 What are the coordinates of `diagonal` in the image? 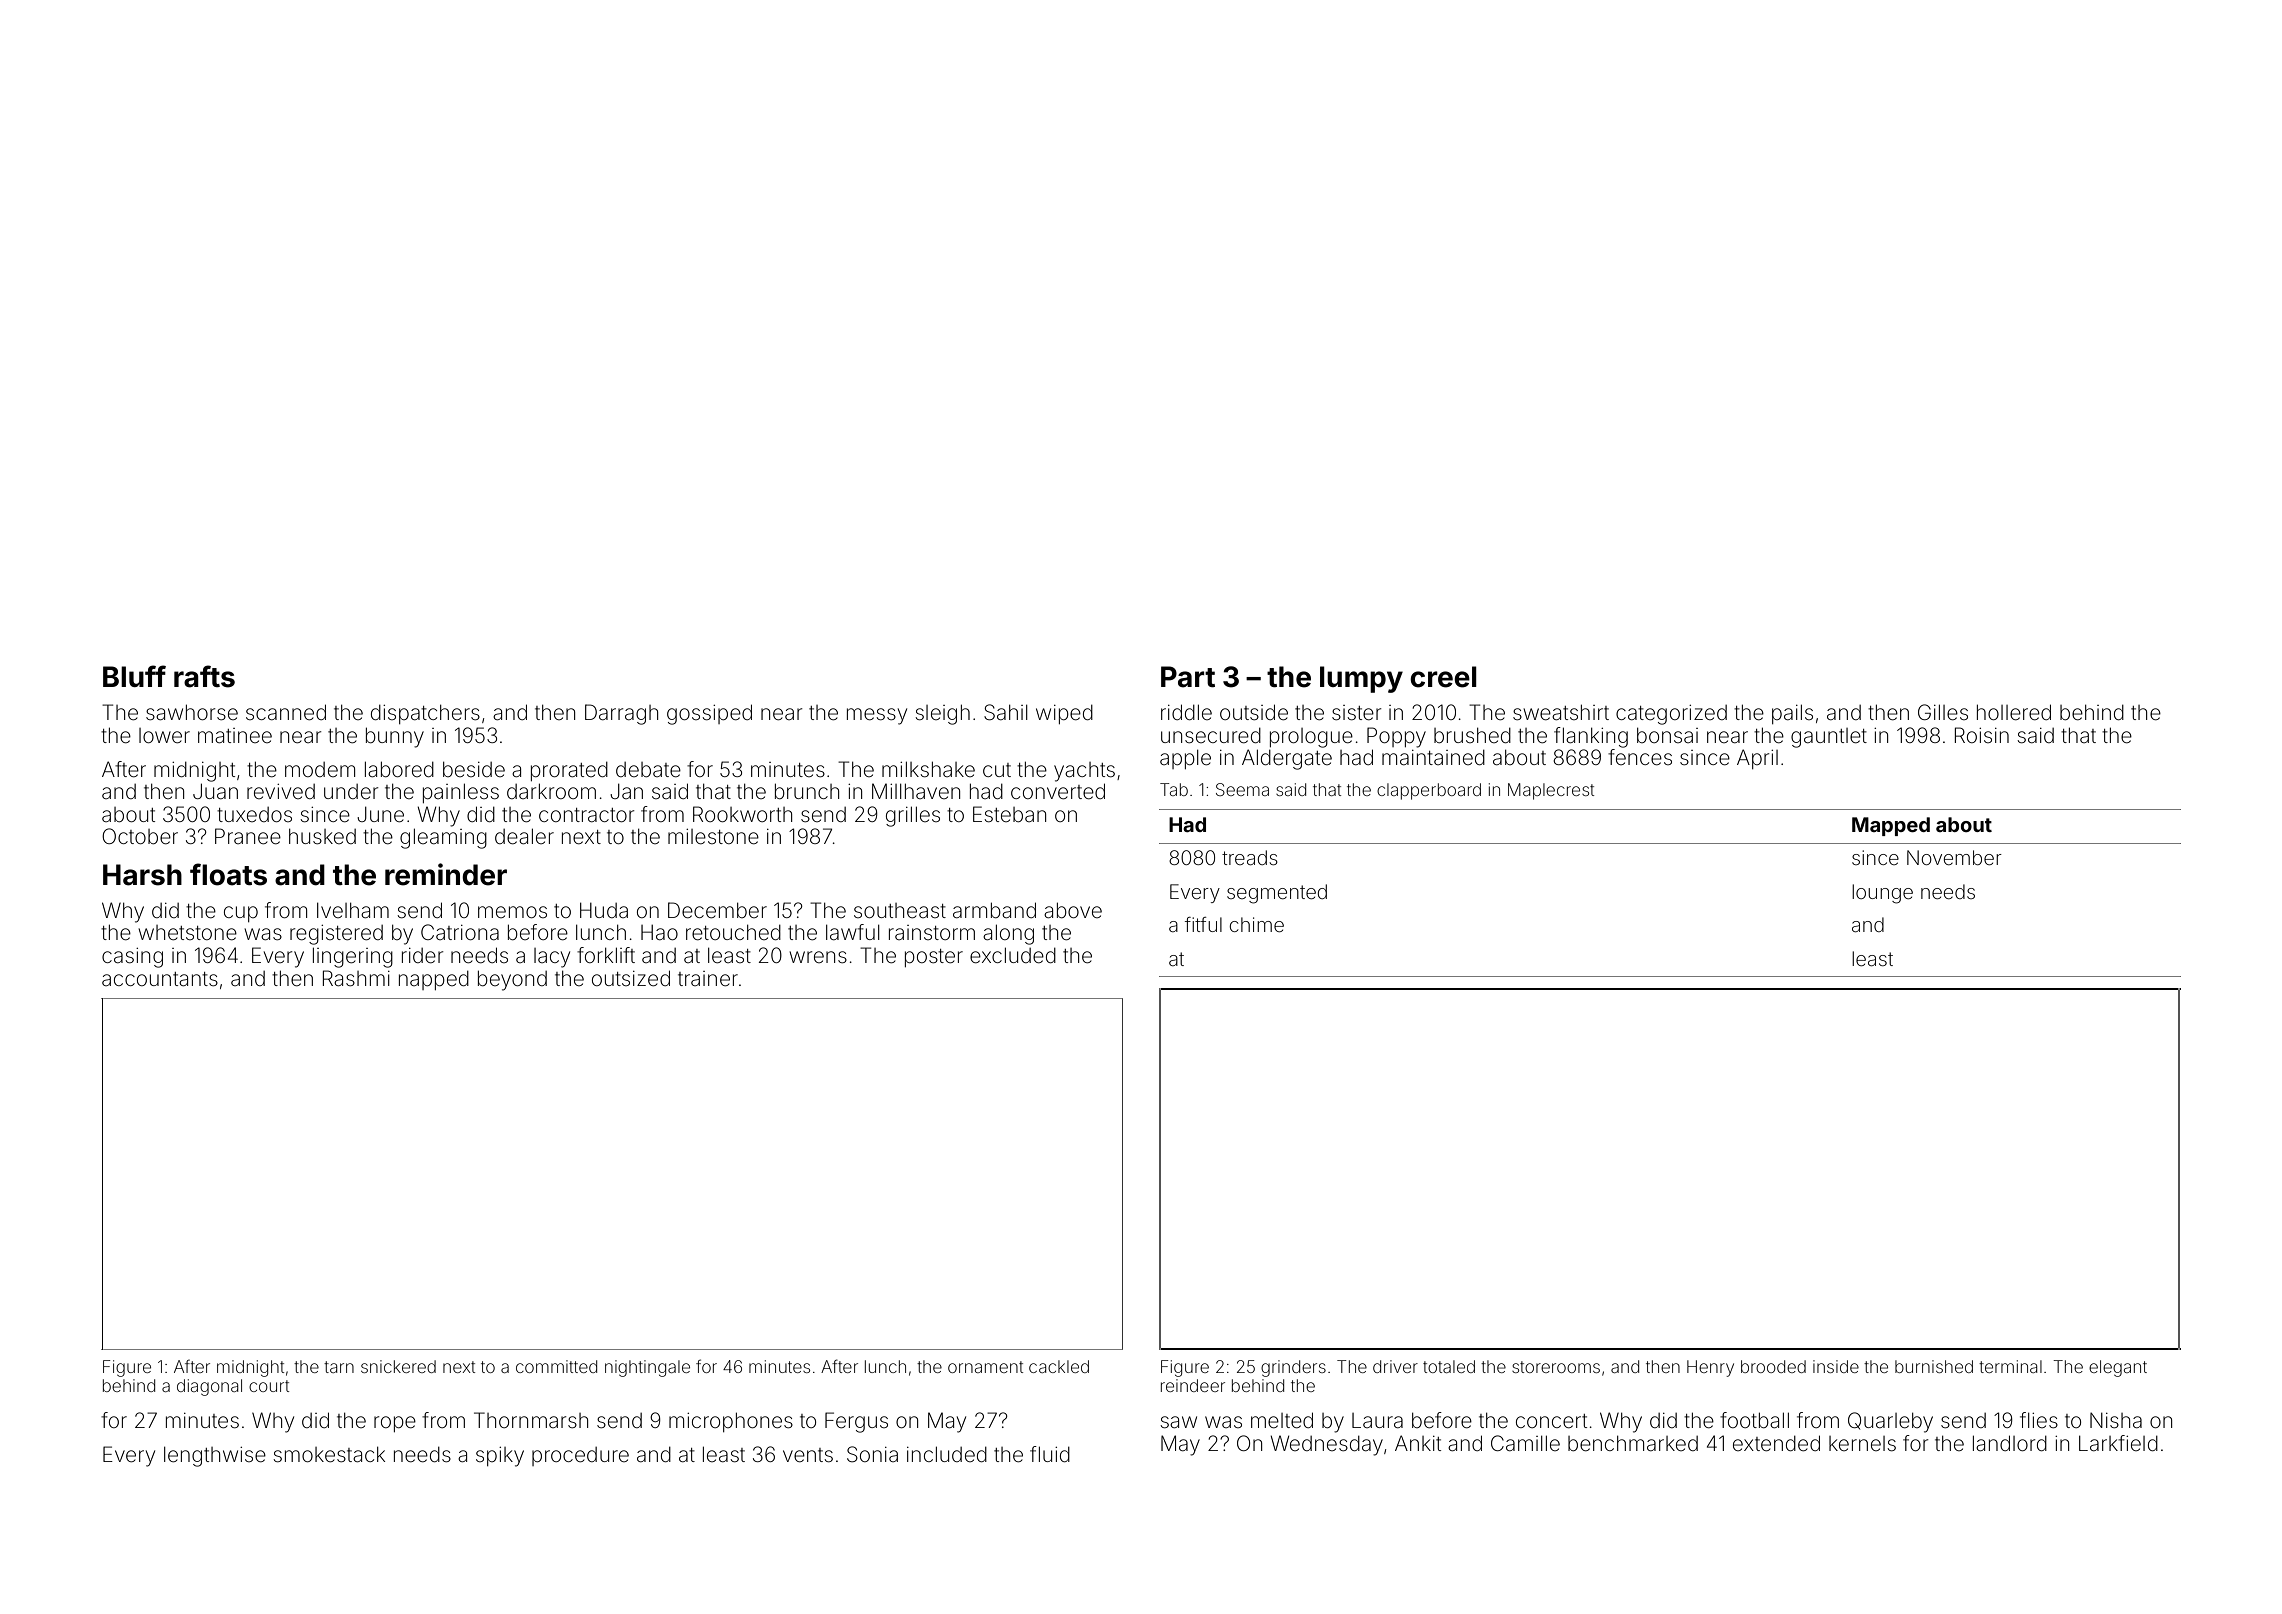 It's located at (209, 1387).
